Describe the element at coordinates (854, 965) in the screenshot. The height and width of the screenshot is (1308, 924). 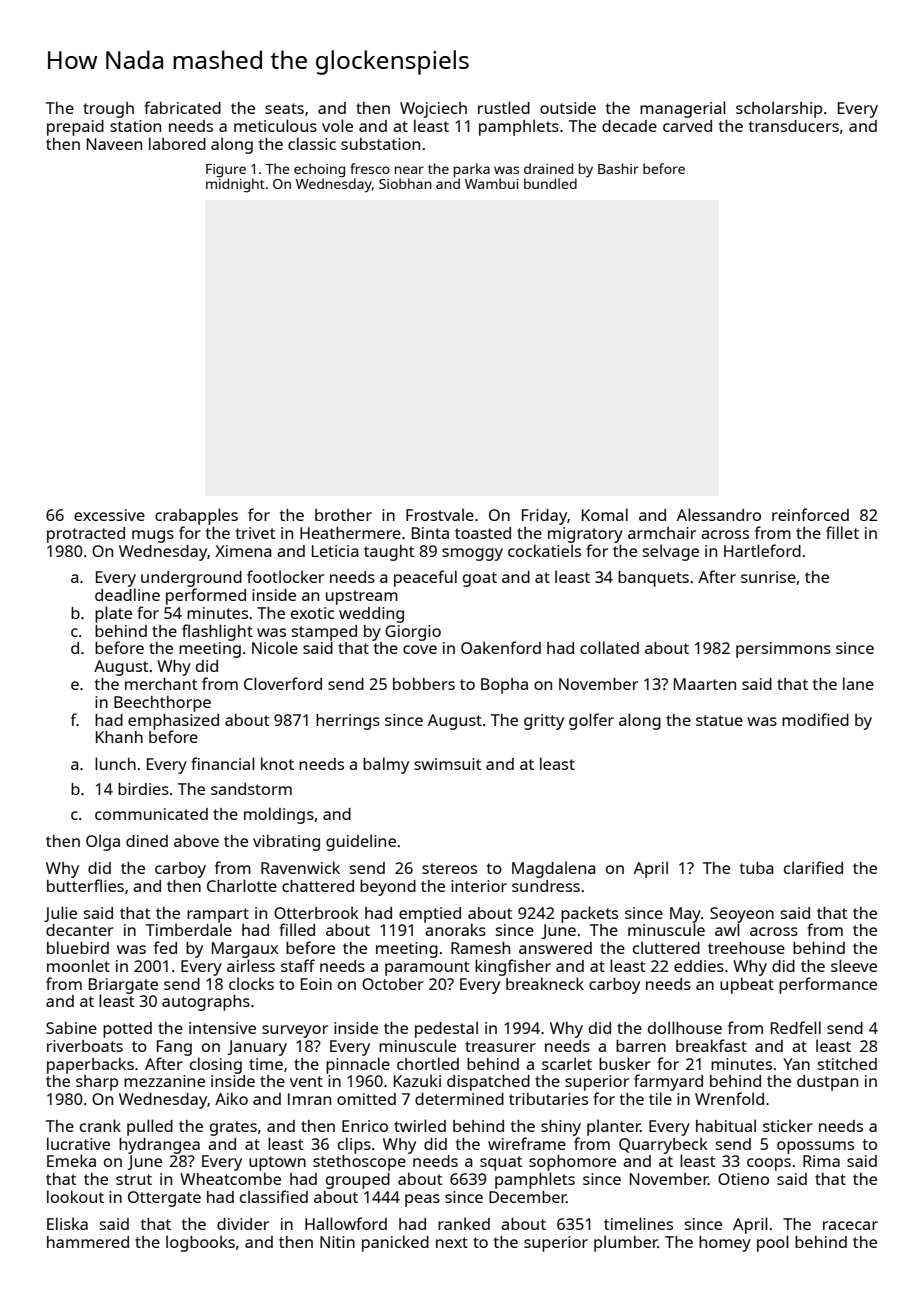
I see `sleeve` at that location.
